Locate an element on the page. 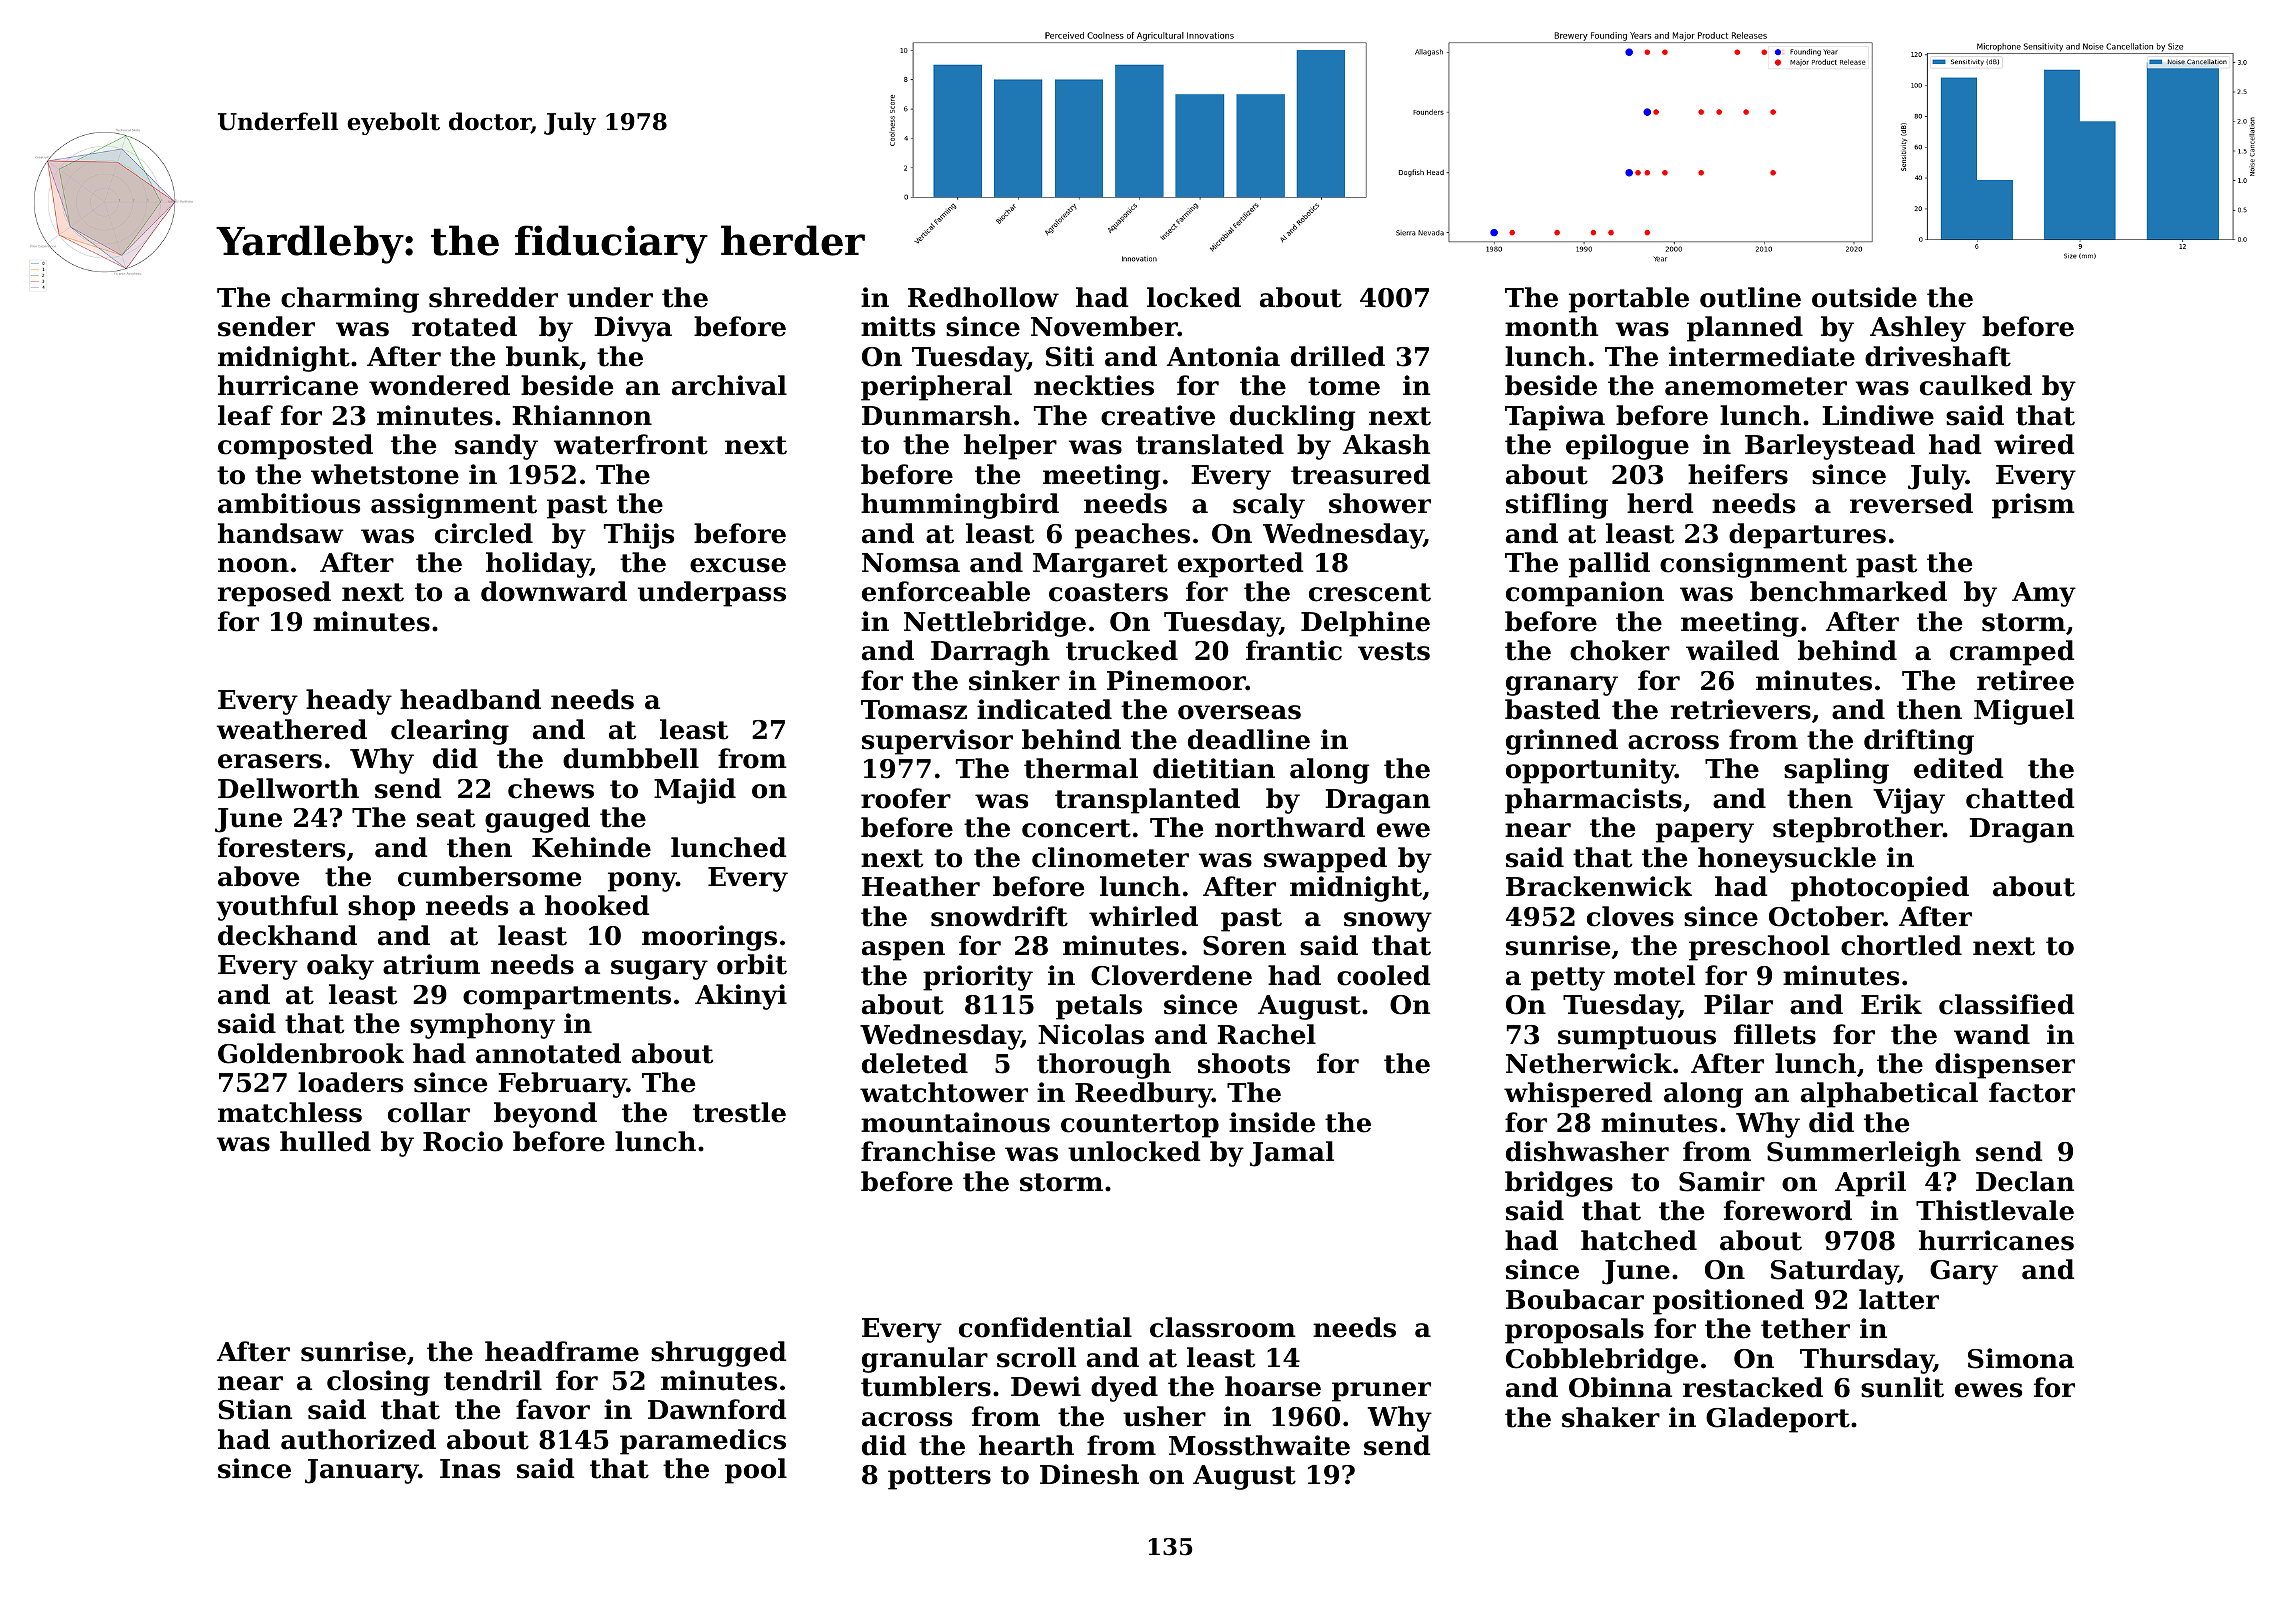 This image has height=1620, width=2292. franchise is located at coordinates (928, 1151).
